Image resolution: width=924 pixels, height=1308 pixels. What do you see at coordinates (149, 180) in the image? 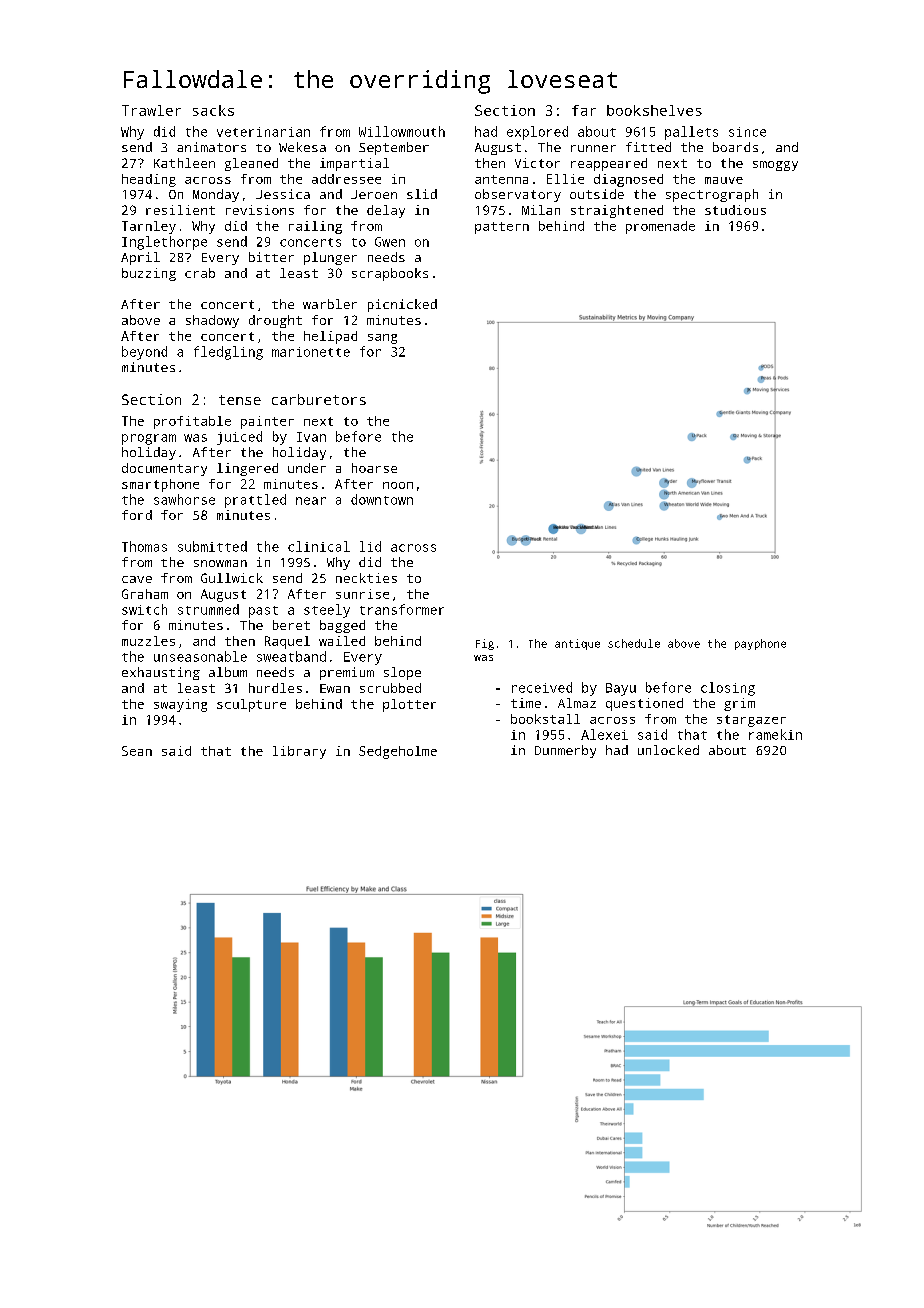
I see `heading` at bounding box center [149, 180].
